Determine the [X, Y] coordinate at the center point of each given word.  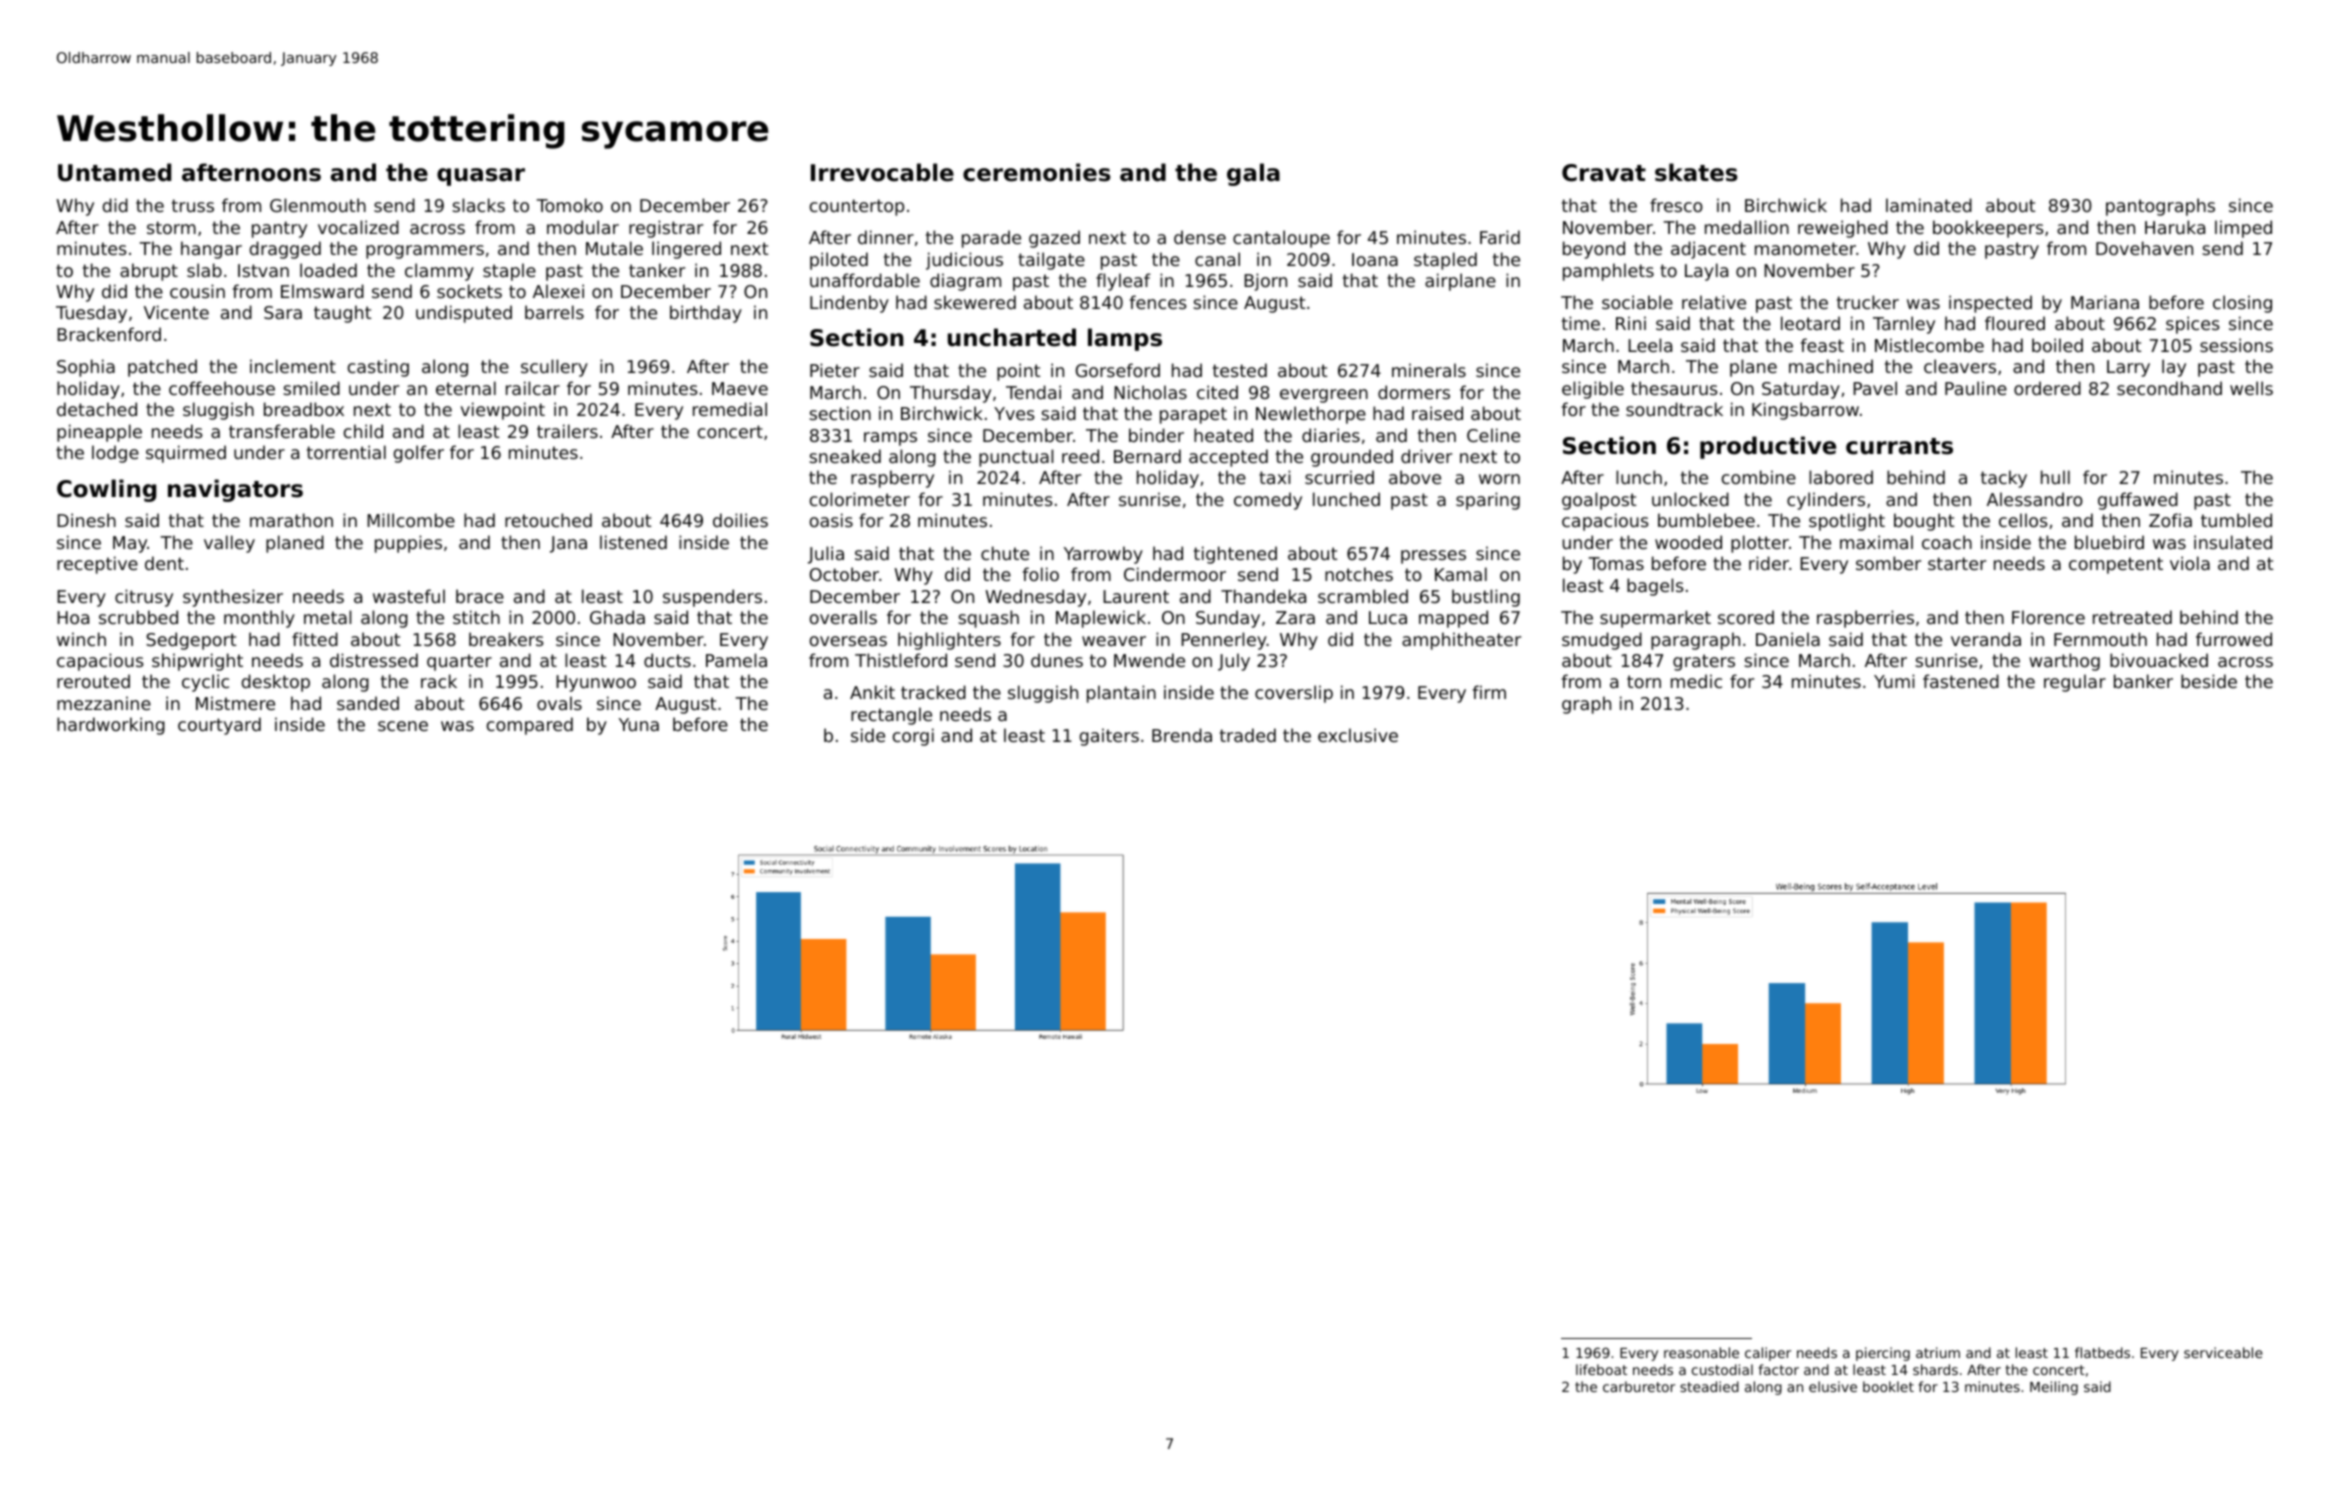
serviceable [2223, 1352]
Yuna [639, 724]
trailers [567, 431]
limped [2243, 229]
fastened [1961, 681]
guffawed [2138, 501]
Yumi [1894, 681]
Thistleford [901, 660]
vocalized [358, 227]
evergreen [1324, 396]
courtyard [219, 726]
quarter [459, 662]
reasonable [1701, 1352]
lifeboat [1601, 1369]
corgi [913, 737]
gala [1253, 174]
